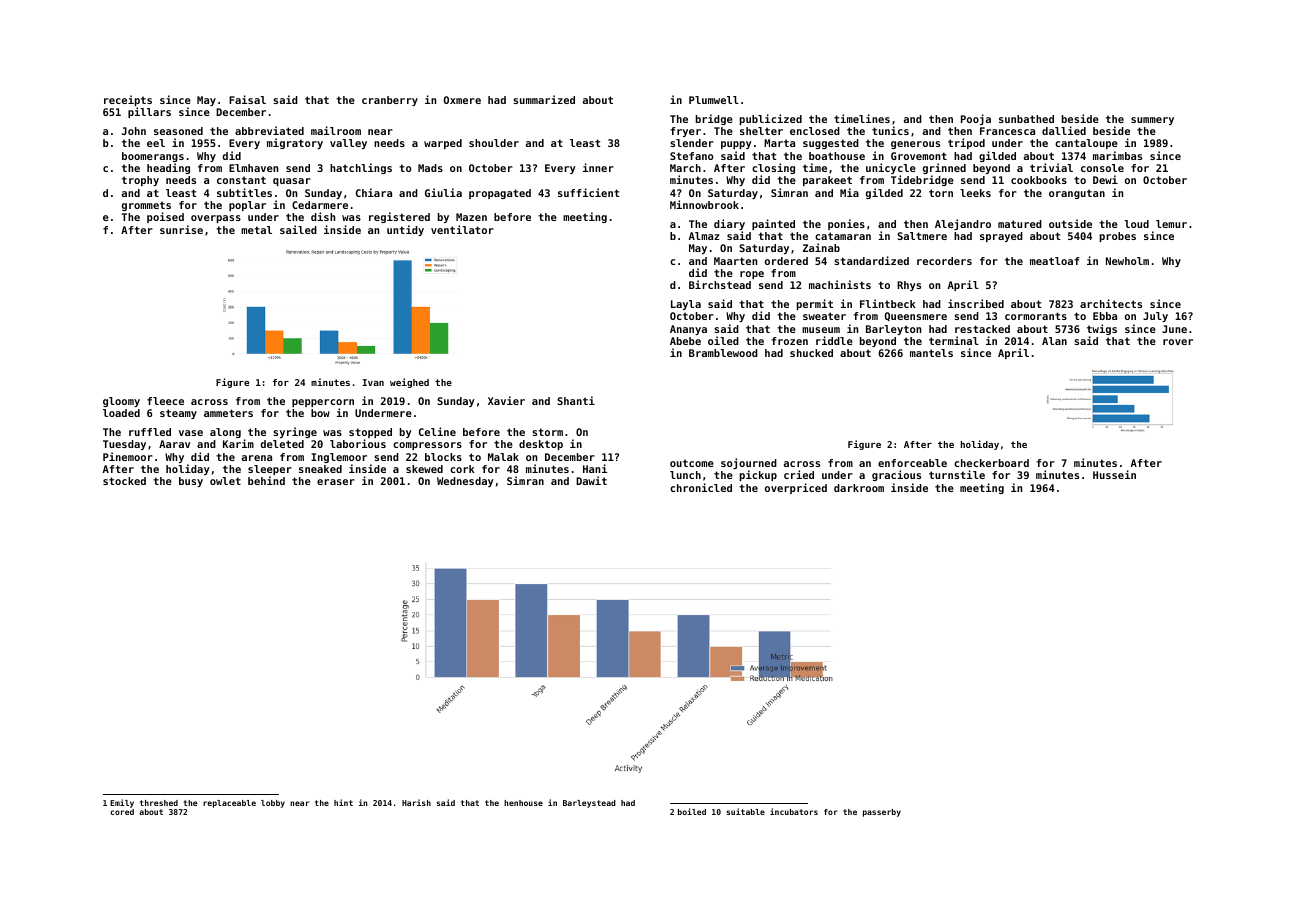 The height and width of the screenshot is (924, 1308). Describe the element at coordinates (273, 804) in the screenshot. I see `lobby` at that location.
